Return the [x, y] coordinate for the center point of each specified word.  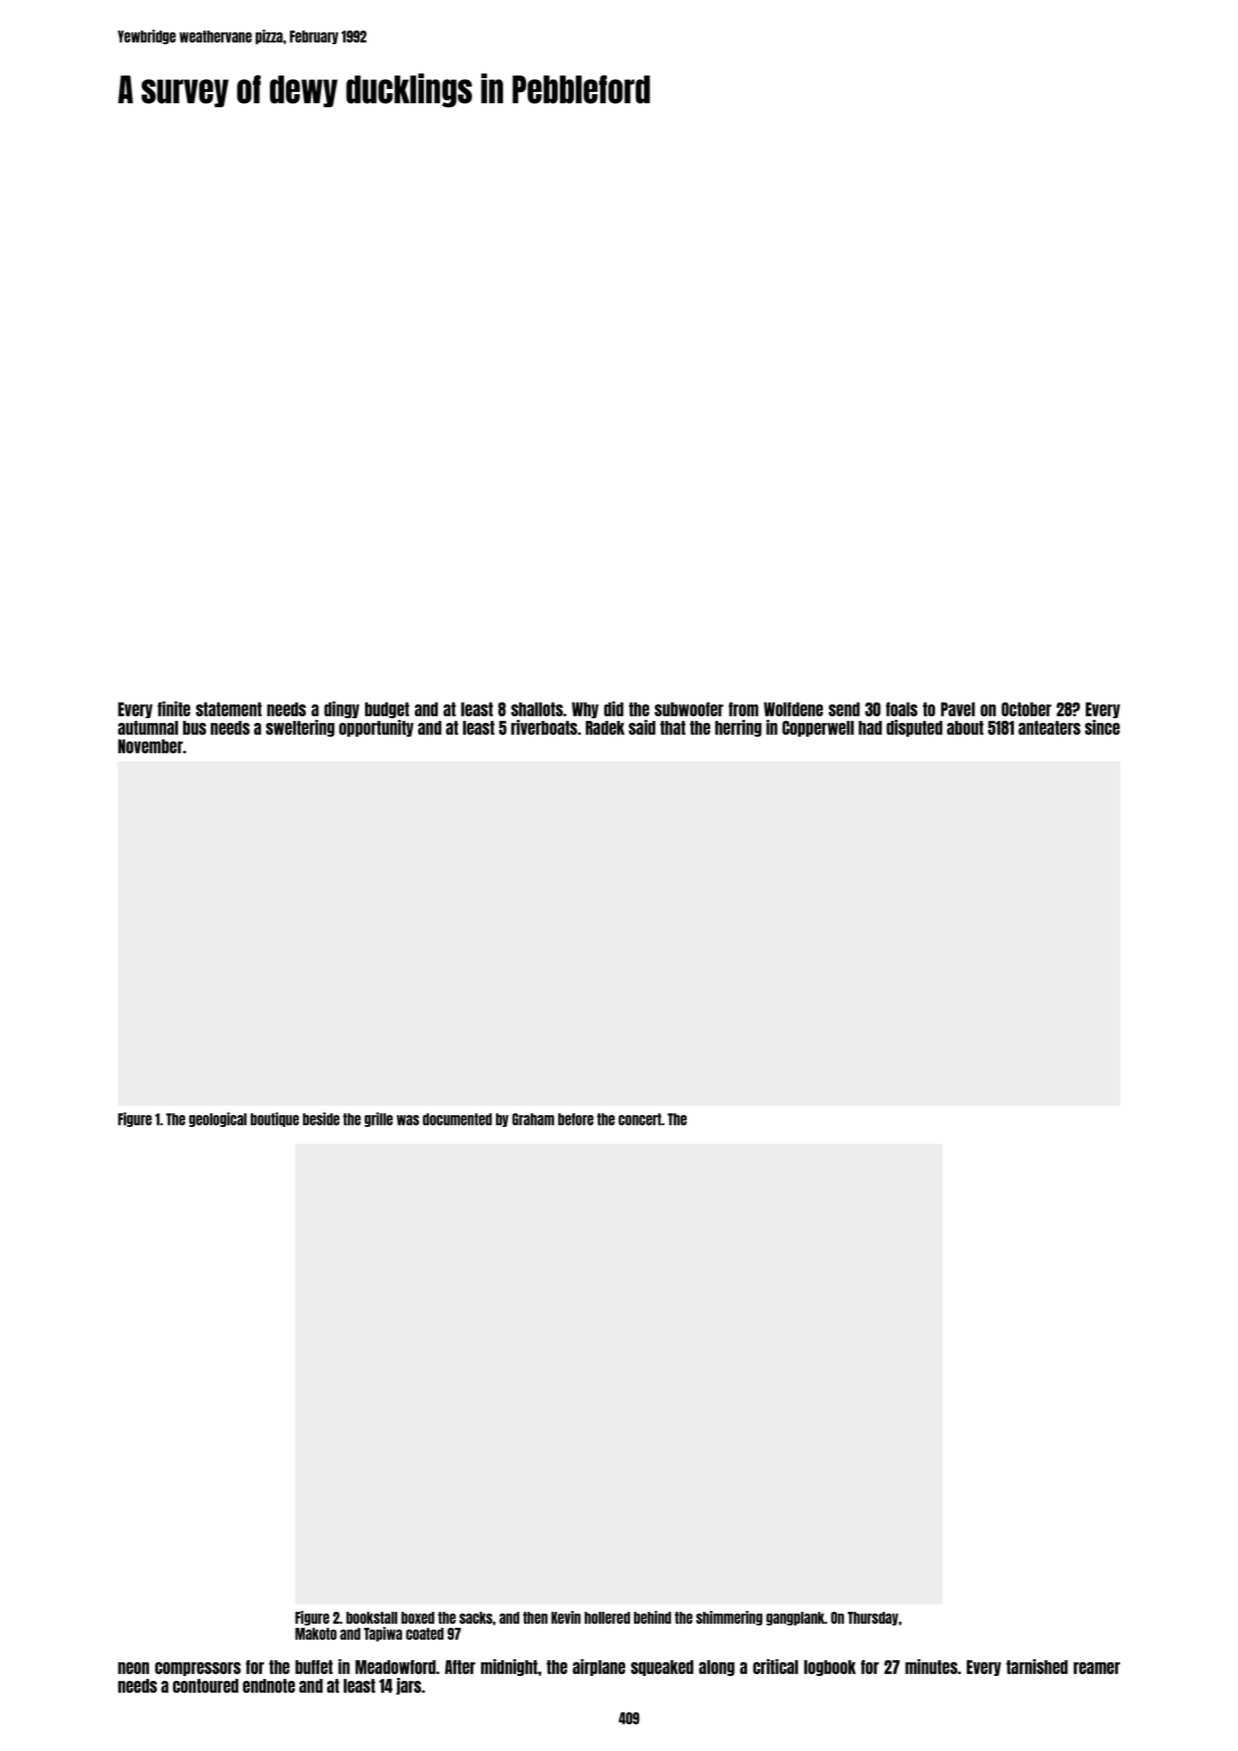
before [576, 1119]
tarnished [1037, 1666]
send [844, 709]
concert [640, 1119]
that [673, 728]
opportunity [376, 728]
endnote [269, 1686]
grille [378, 1119]
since [1102, 727]
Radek [605, 728]
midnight [509, 1667]
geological [218, 1119]
